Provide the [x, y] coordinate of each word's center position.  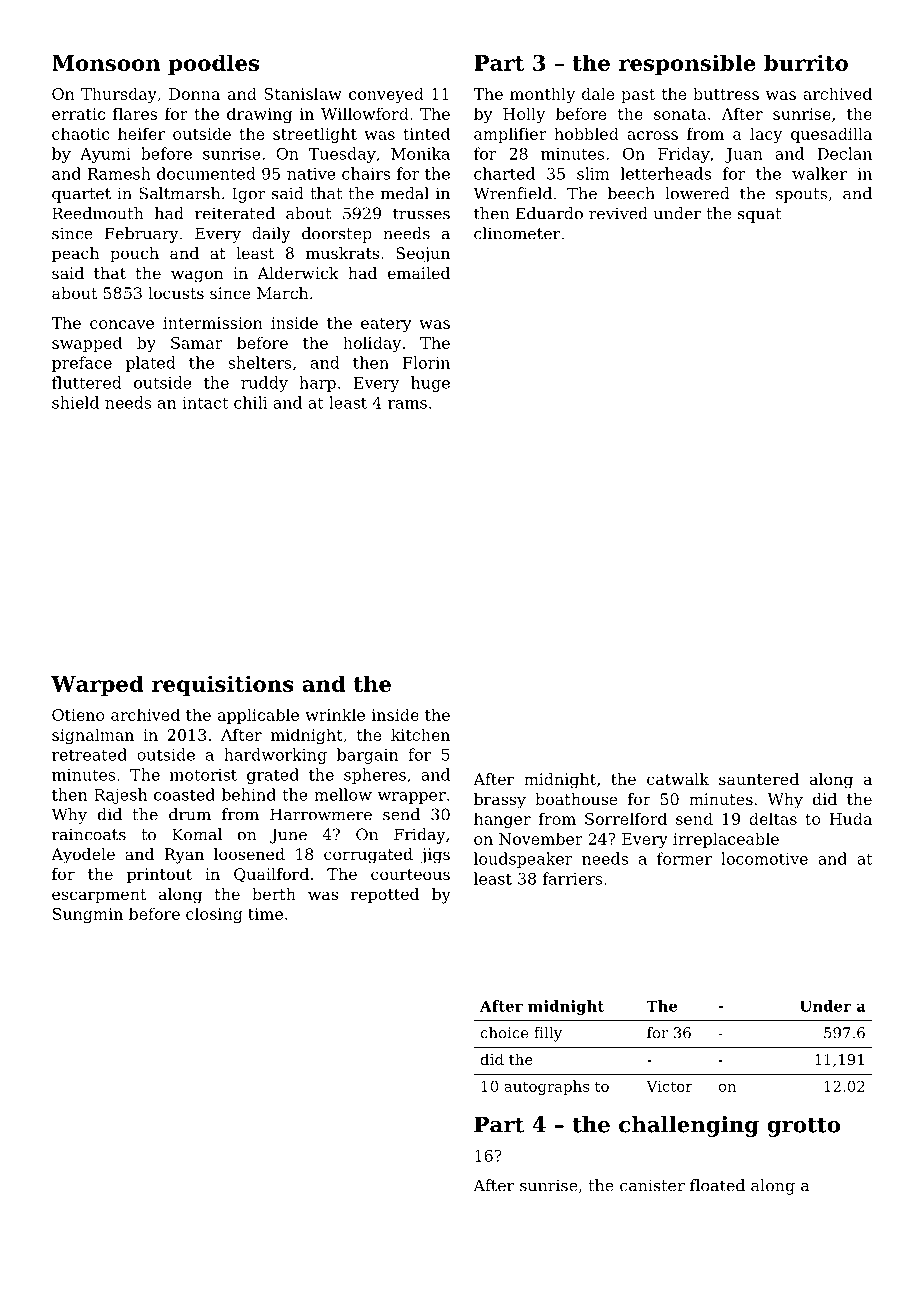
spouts [801, 195]
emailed [419, 273]
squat [760, 215]
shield [75, 402]
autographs [546, 1087]
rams [407, 404]
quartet [81, 195]
